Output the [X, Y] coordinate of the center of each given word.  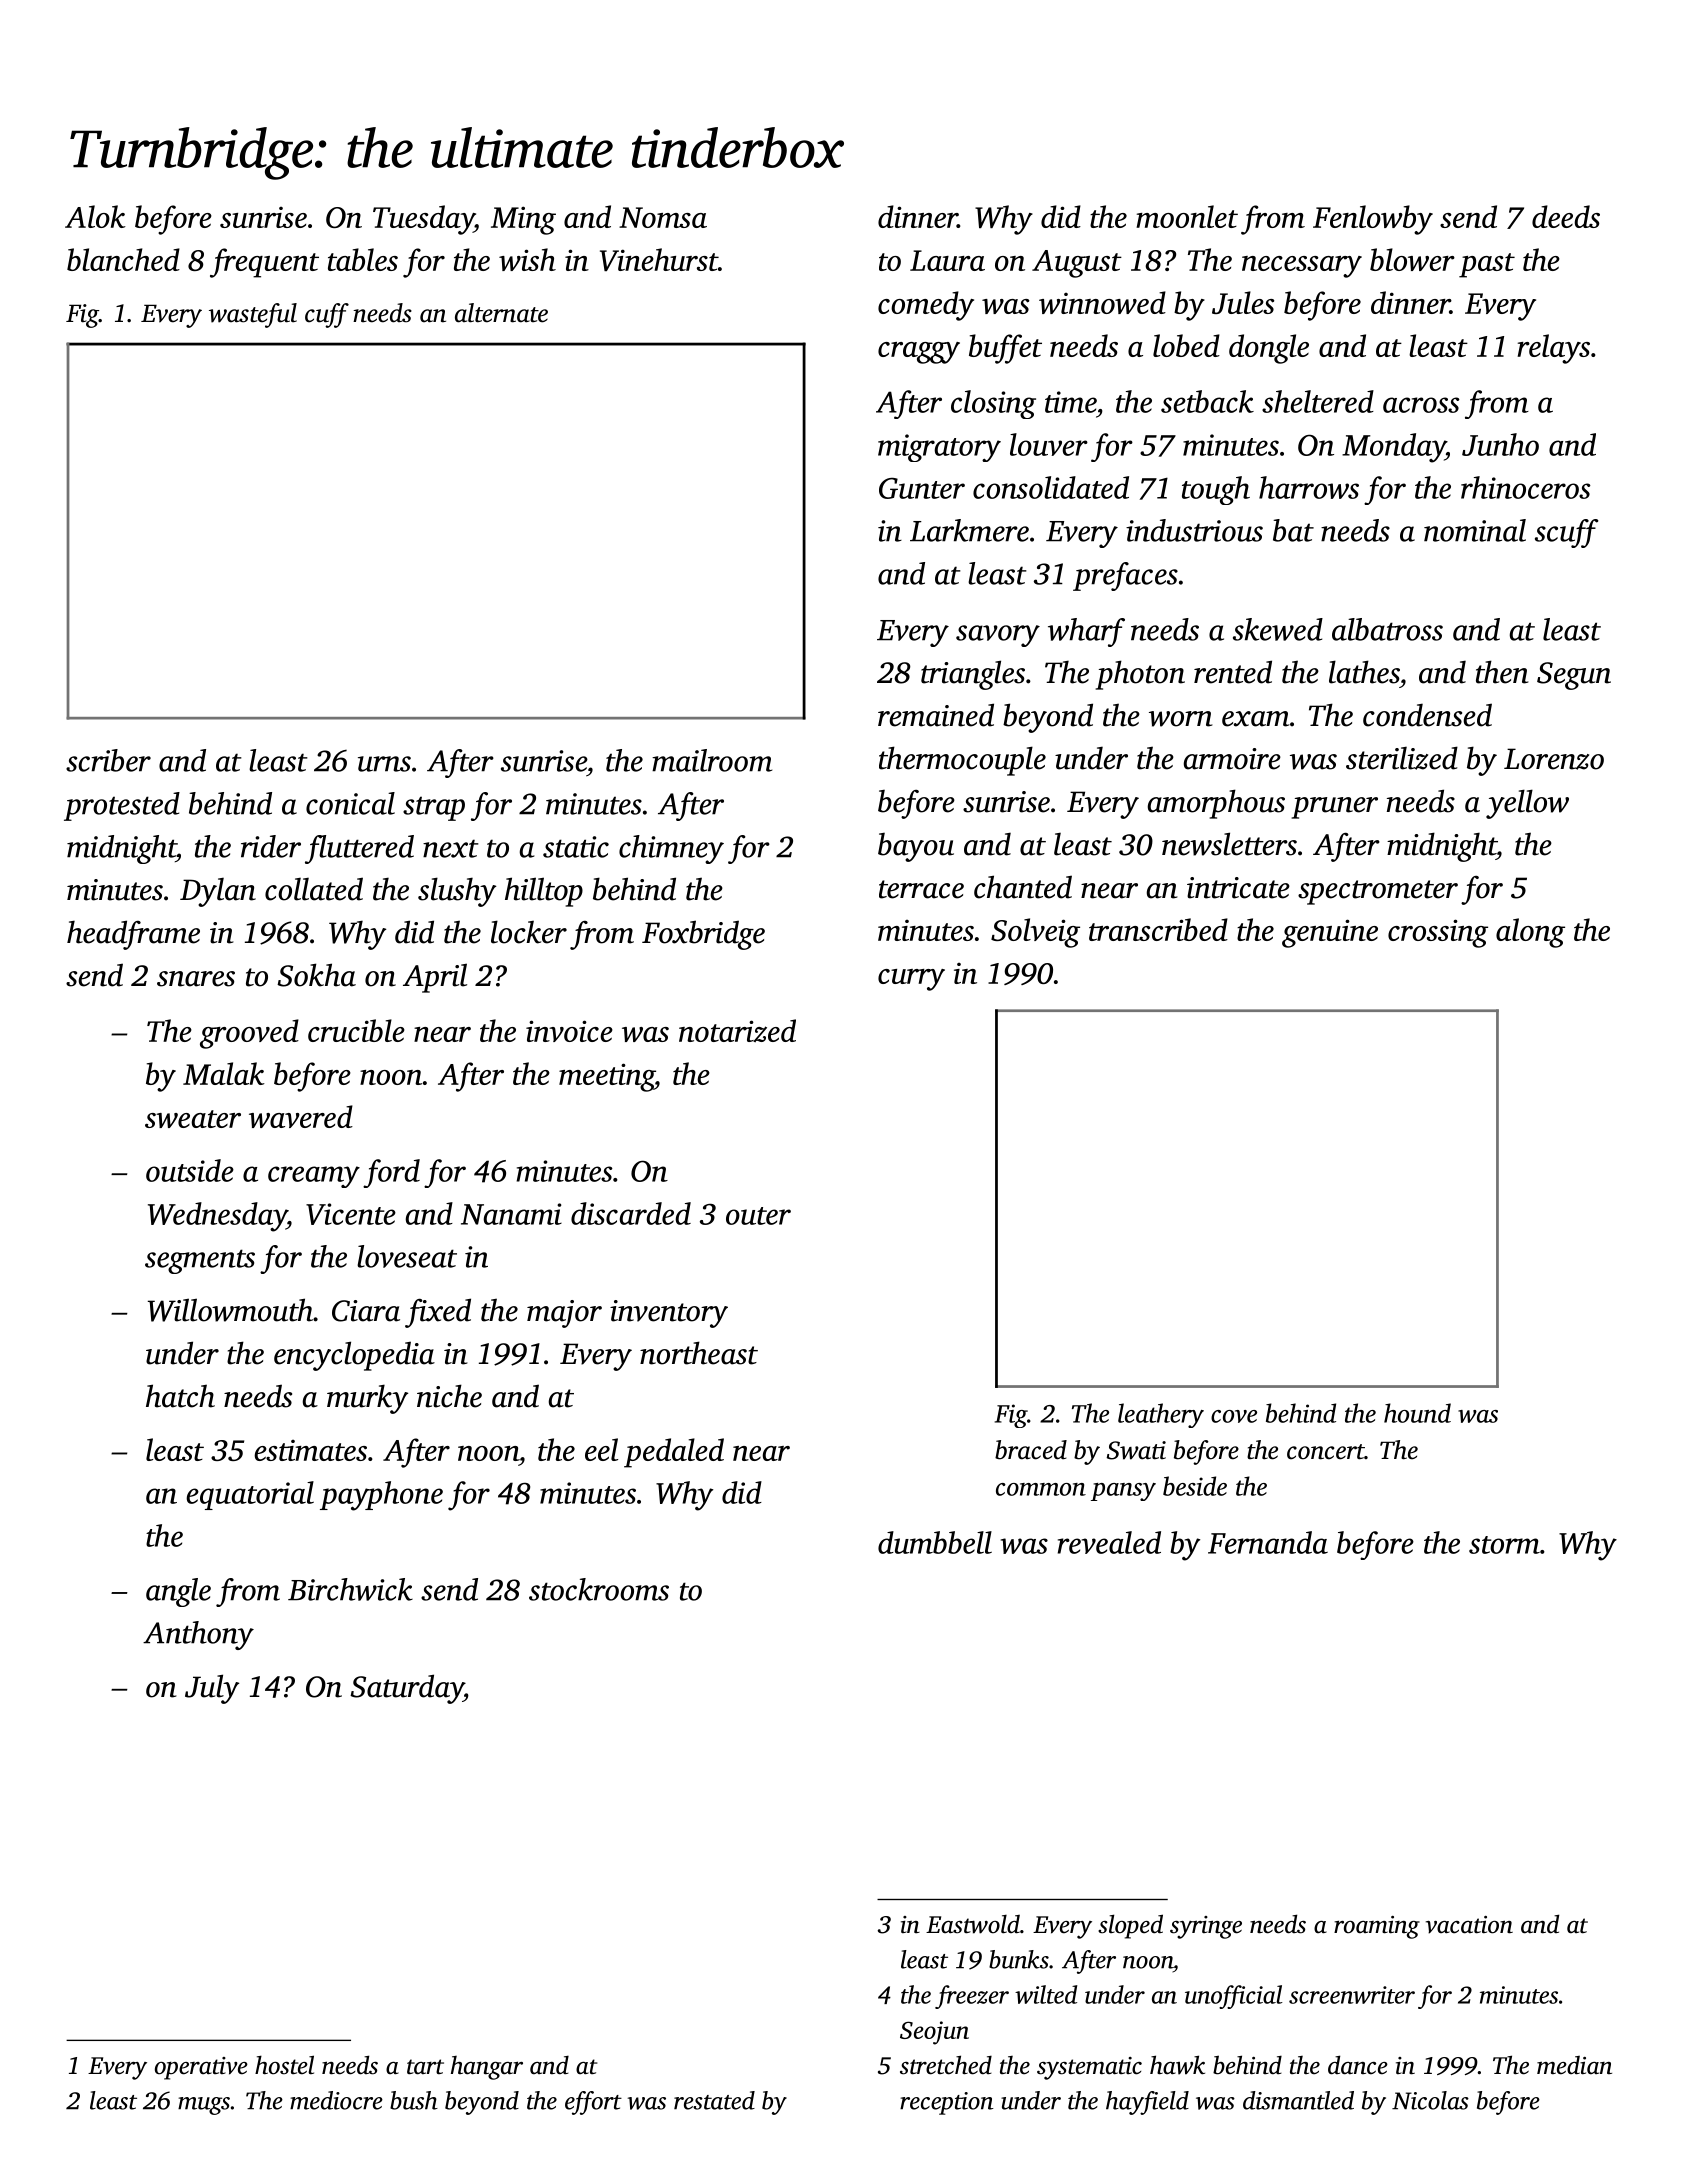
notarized [737, 1030]
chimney [671, 849]
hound [1417, 1413]
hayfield [1147, 2103]
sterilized [1402, 758]
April [435, 978]
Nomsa [663, 217]
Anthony [198, 1635]
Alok [95, 216]
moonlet [1187, 216]
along [1530, 933]
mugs [204, 2106]
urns [384, 764]
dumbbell [935, 1542]
